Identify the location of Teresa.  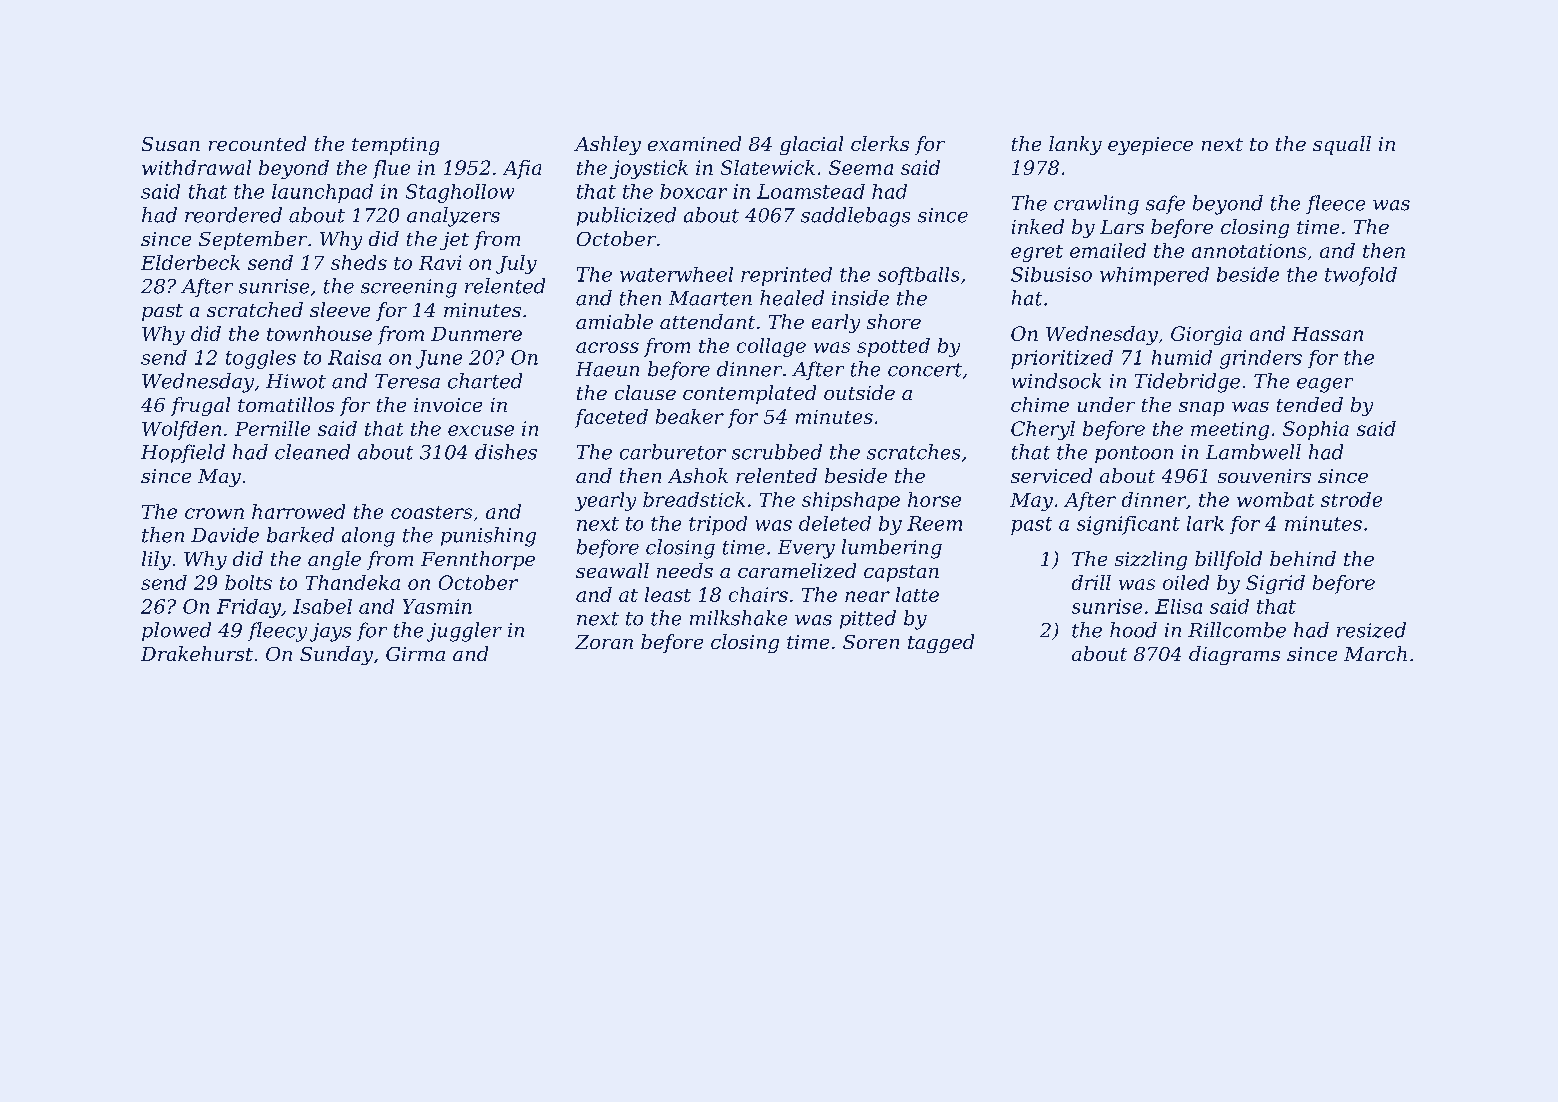
(407, 381).
